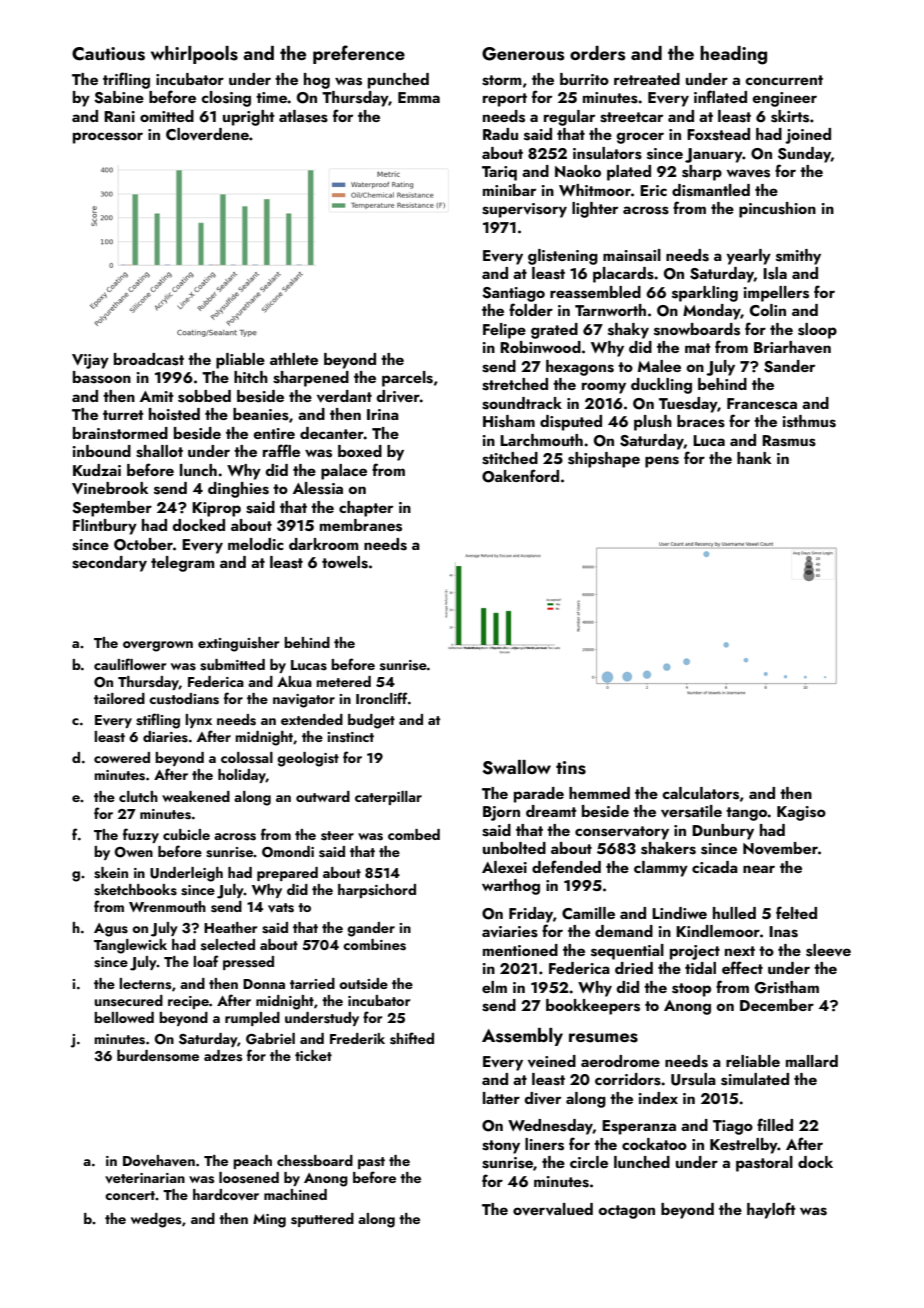  I want to click on whirlpools, so click(194, 55).
